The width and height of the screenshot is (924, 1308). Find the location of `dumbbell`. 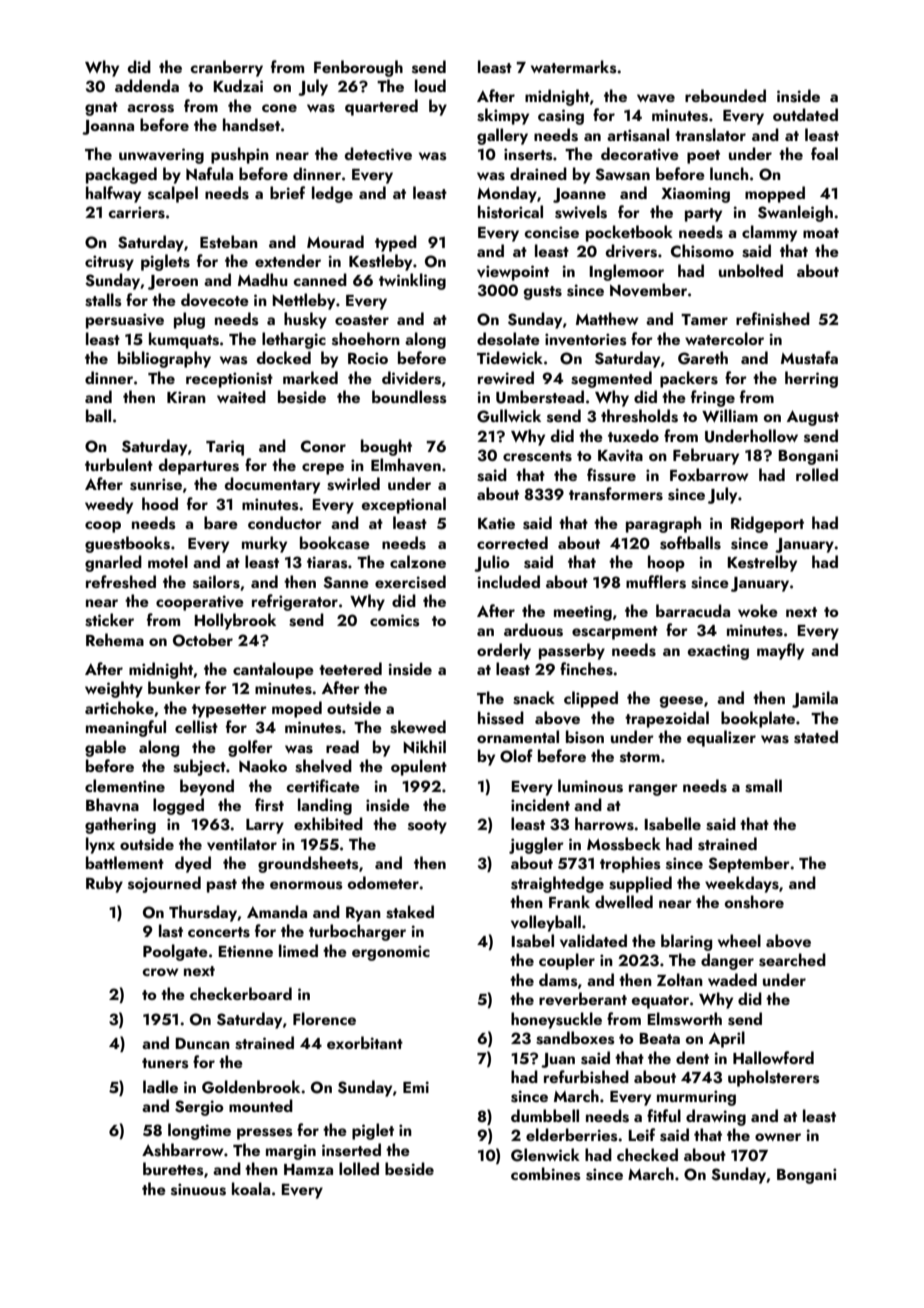

dumbbell is located at coordinates (545, 1115).
